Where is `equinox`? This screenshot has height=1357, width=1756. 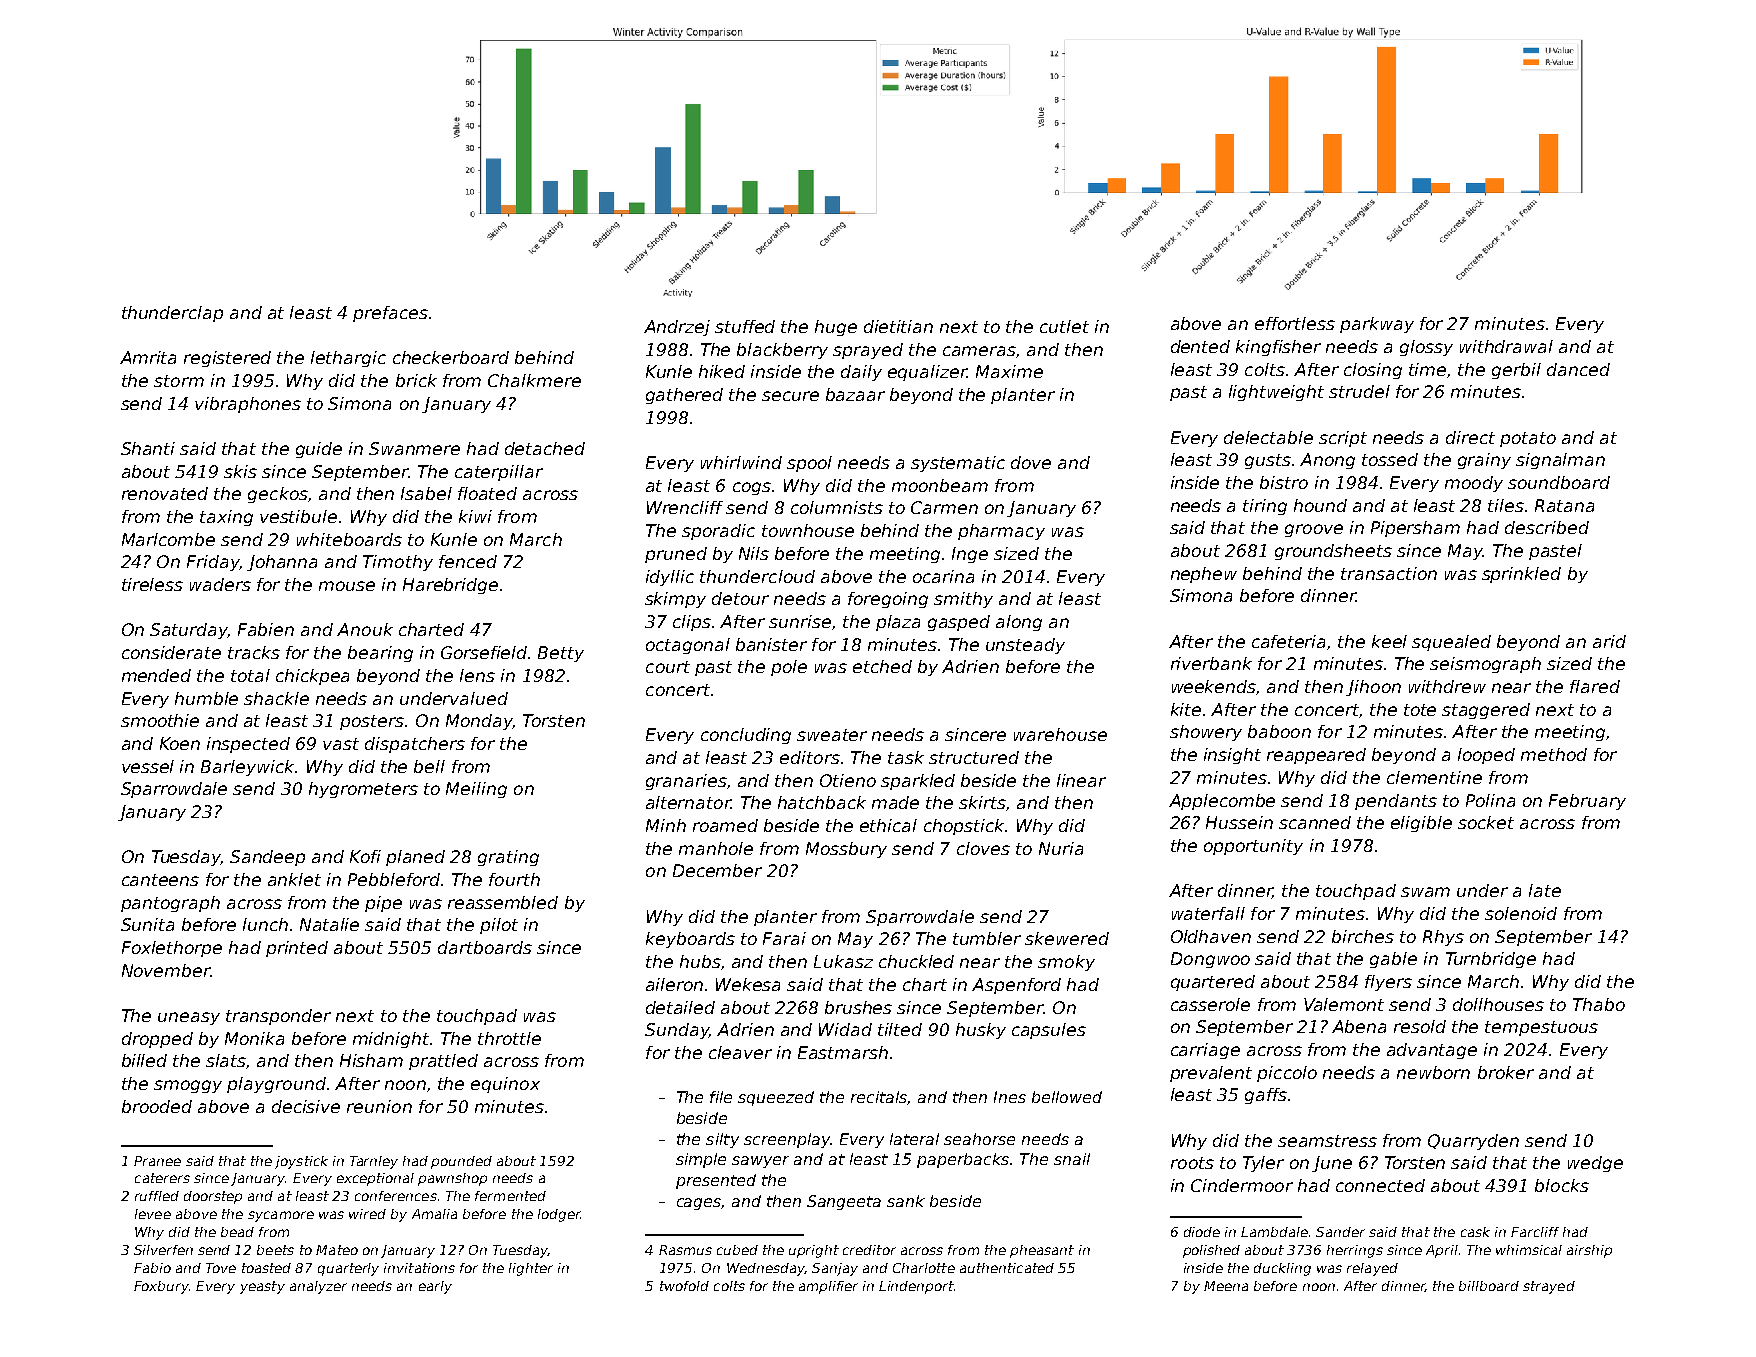
equinox is located at coordinates (505, 1085).
